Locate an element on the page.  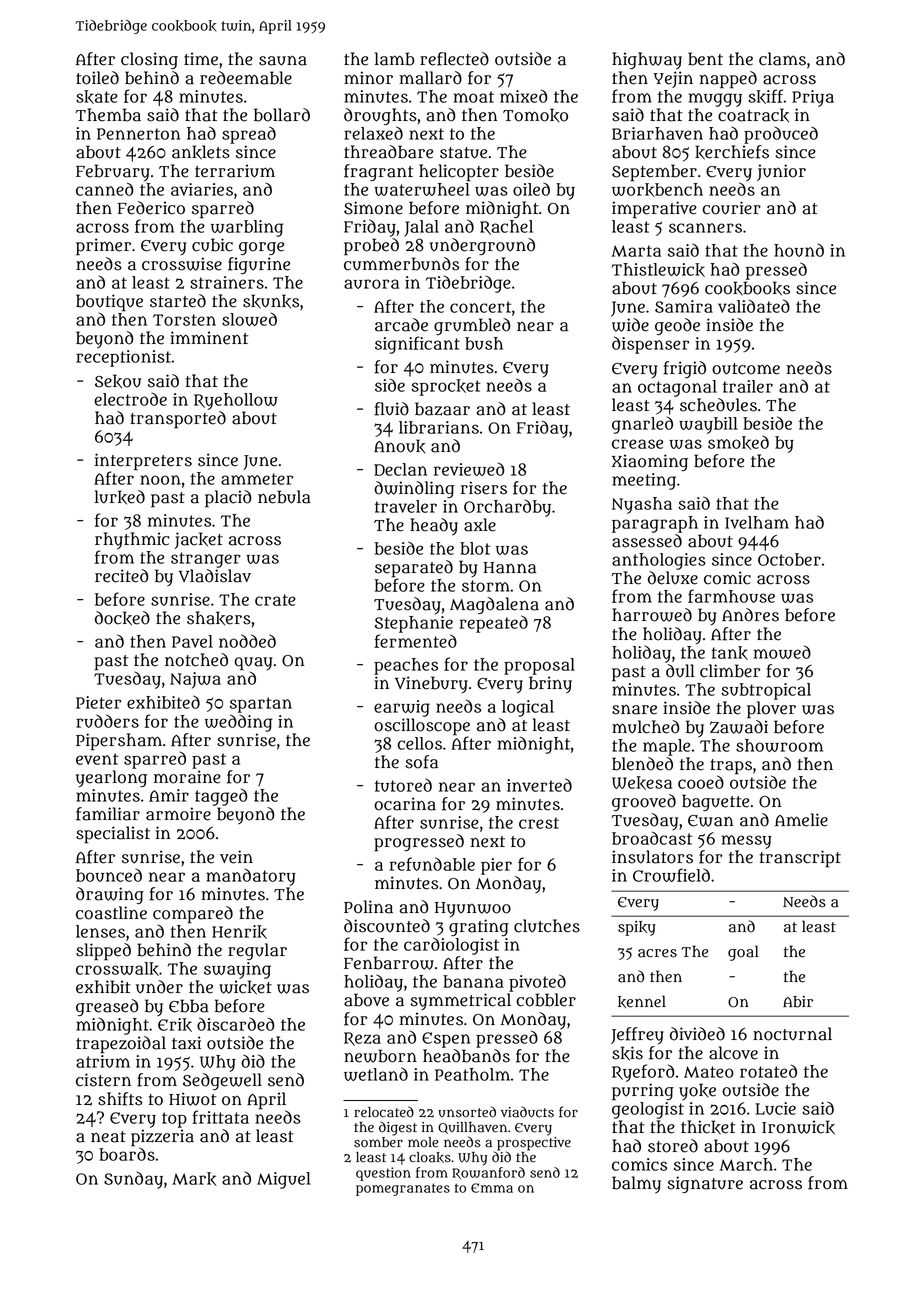
skate is located at coordinates (97, 97).
